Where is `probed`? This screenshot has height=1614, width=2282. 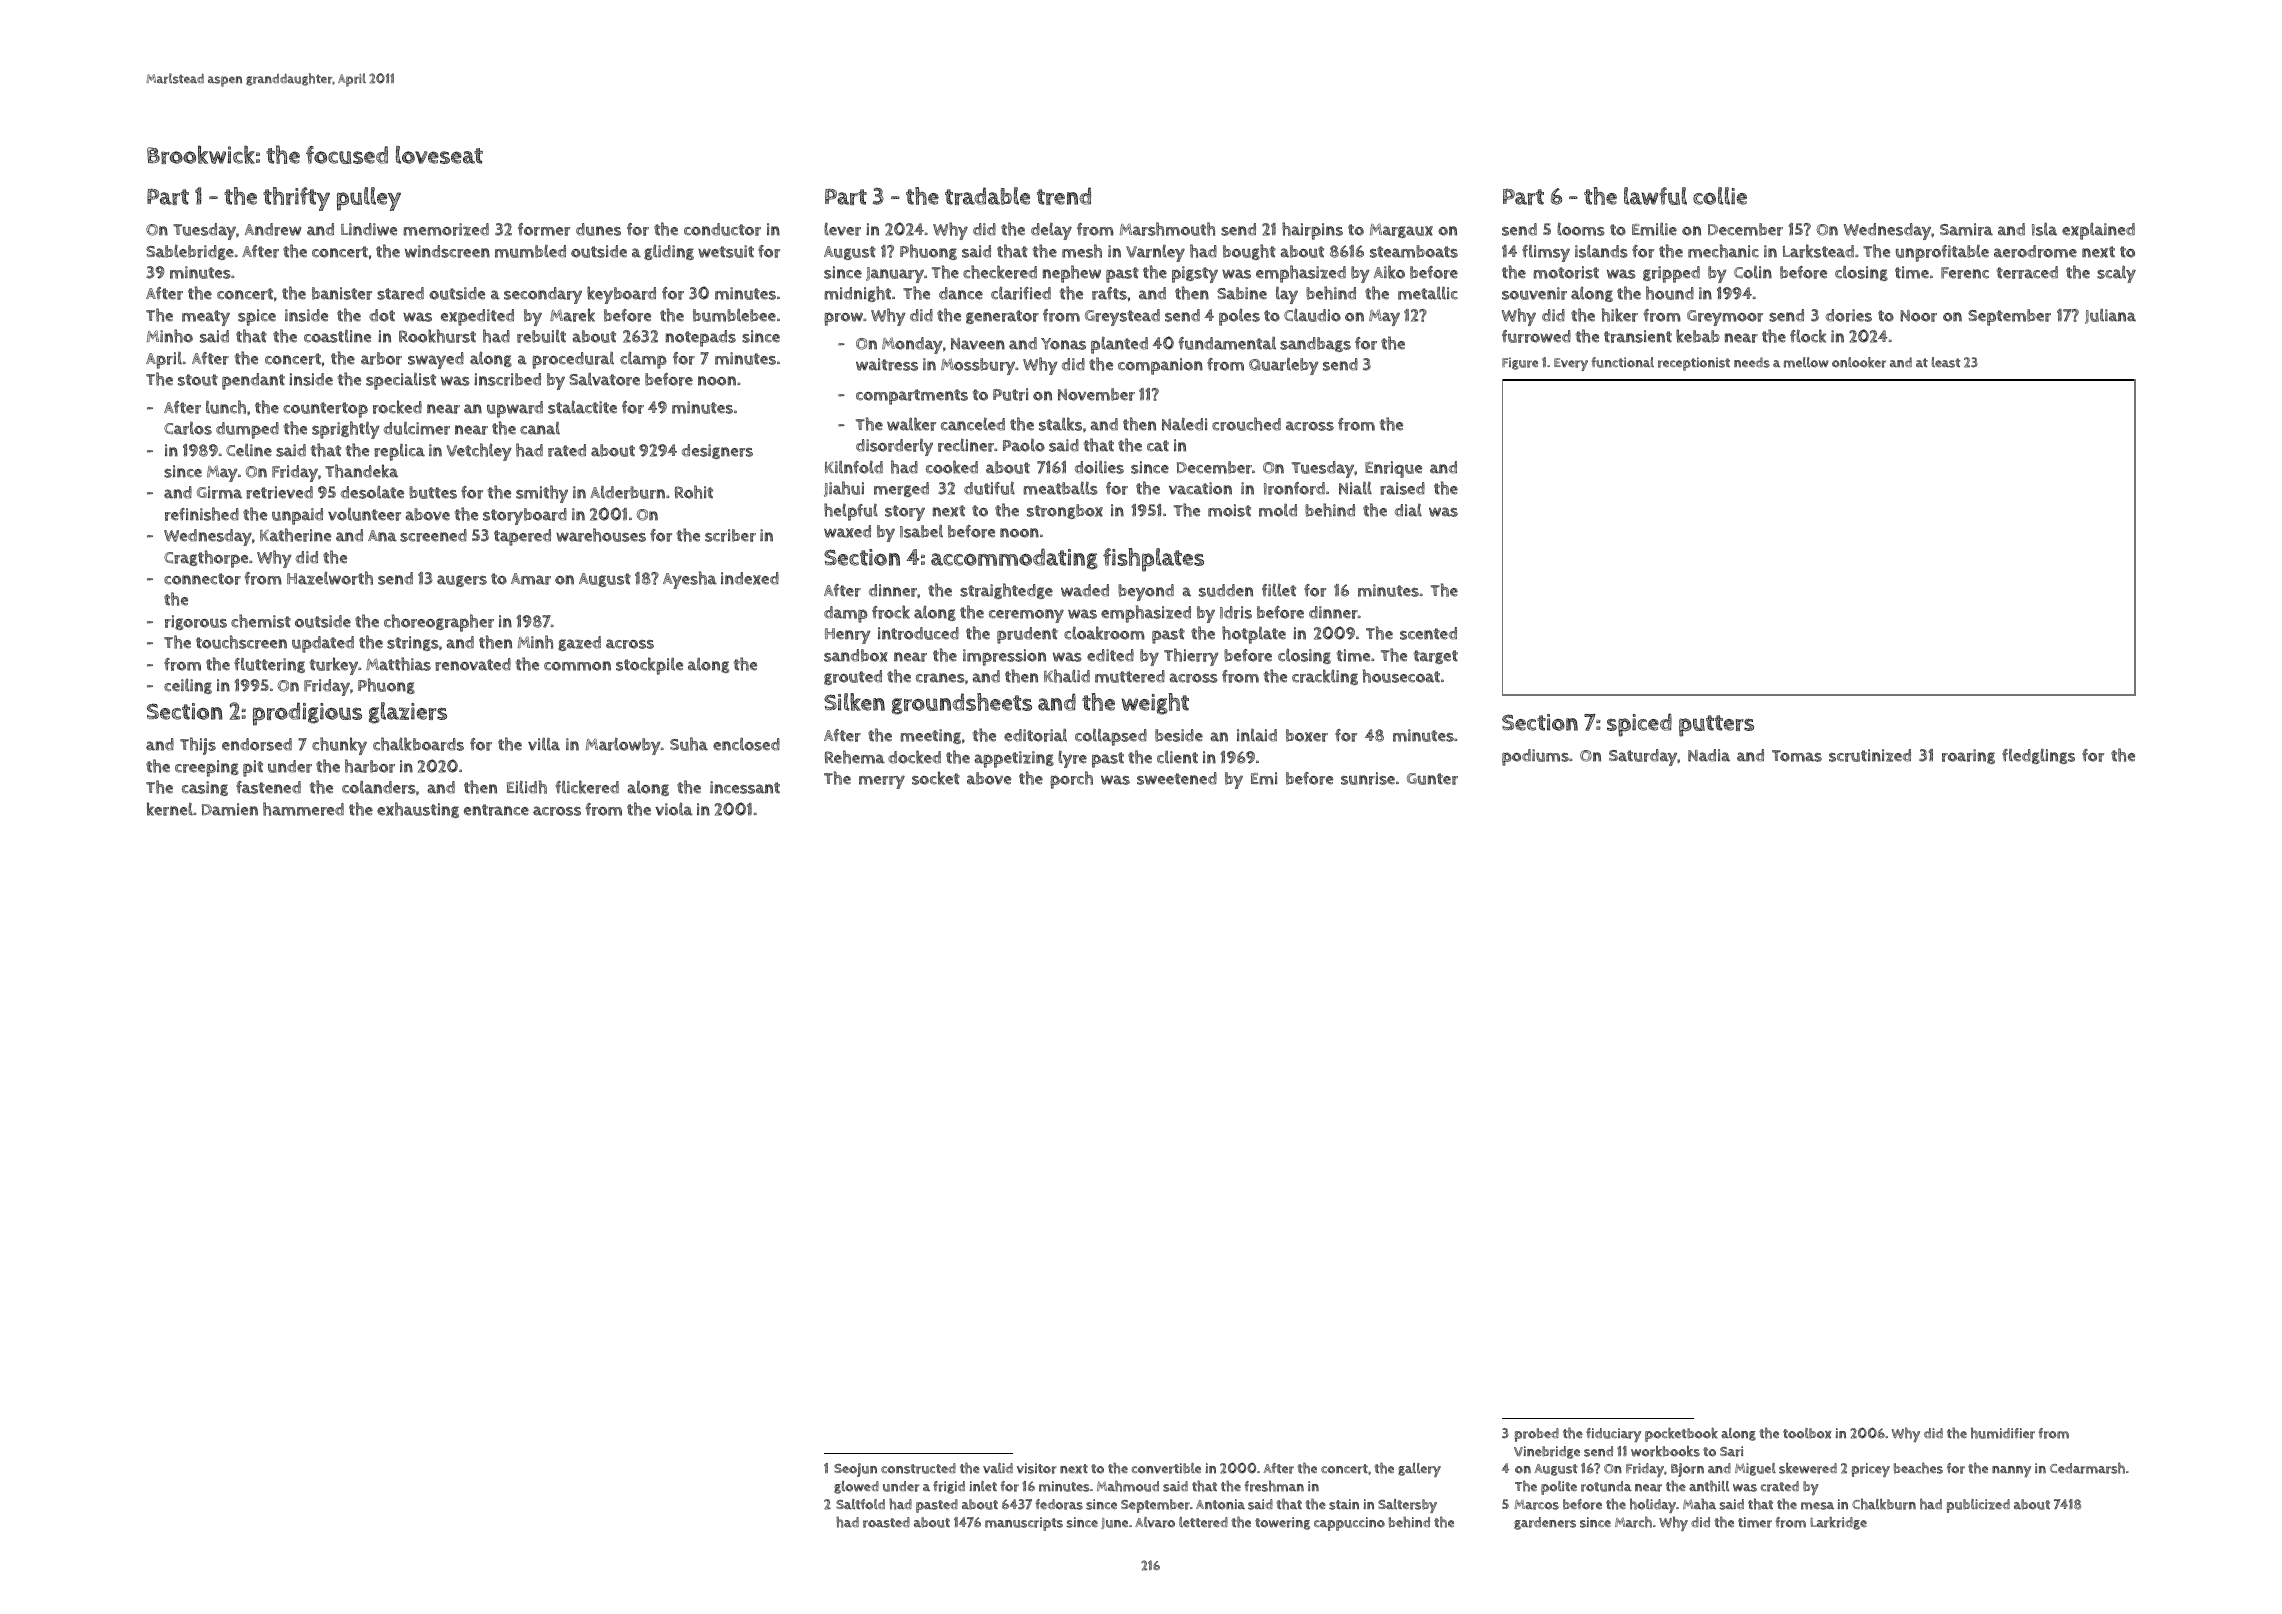
probed is located at coordinates (1537, 1435).
